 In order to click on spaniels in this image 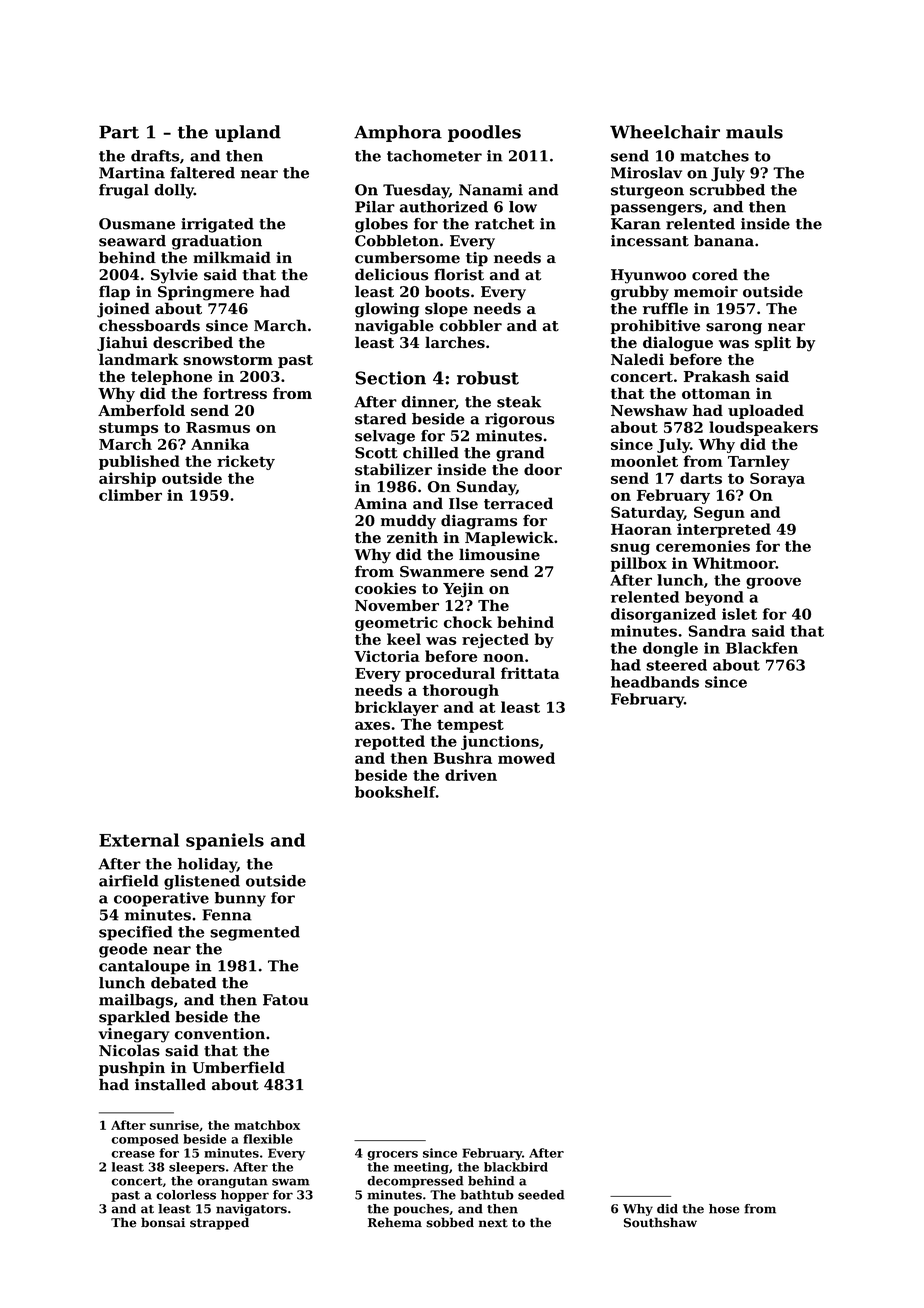, I will do `click(225, 841)`.
